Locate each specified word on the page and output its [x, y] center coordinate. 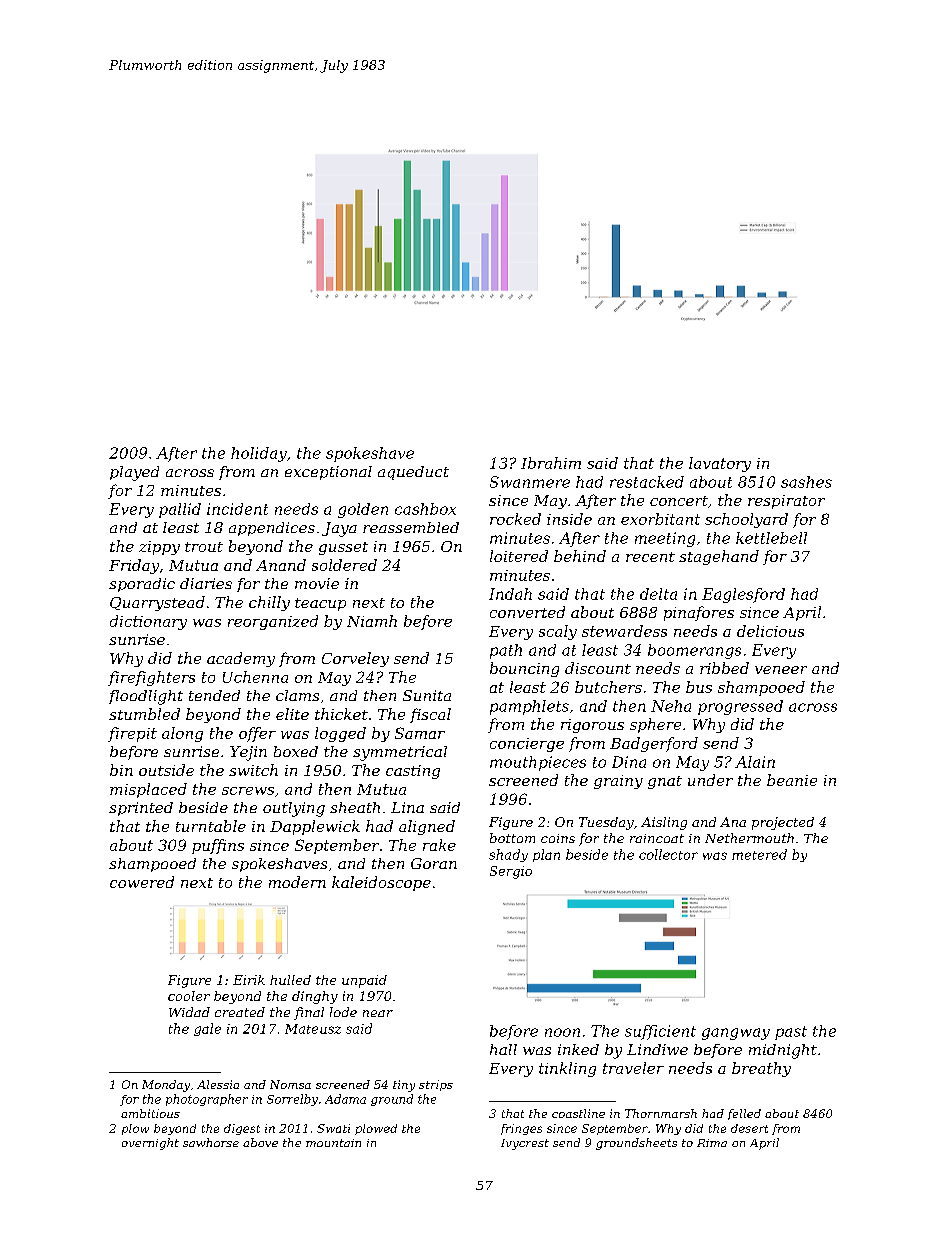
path [506, 651]
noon [562, 1032]
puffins [218, 846]
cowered [142, 882]
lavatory [720, 464]
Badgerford [654, 744]
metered [759, 854]
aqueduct [413, 473]
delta [658, 594]
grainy [618, 782]
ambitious [150, 1113]
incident [237, 509]
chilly [269, 603]
